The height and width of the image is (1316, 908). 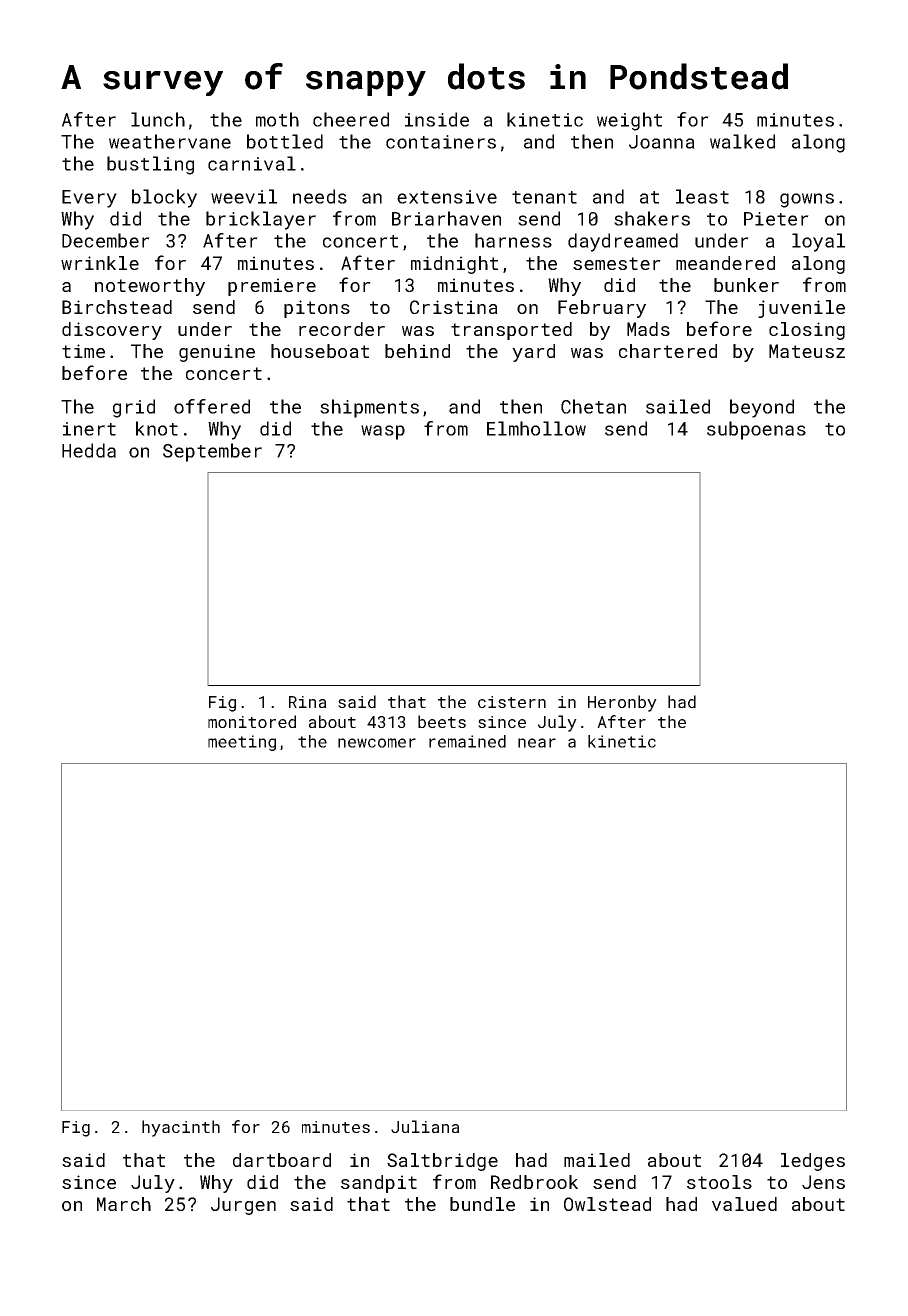 What do you see at coordinates (467, 741) in the image?
I see `remained` at bounding box center [467, 741].
